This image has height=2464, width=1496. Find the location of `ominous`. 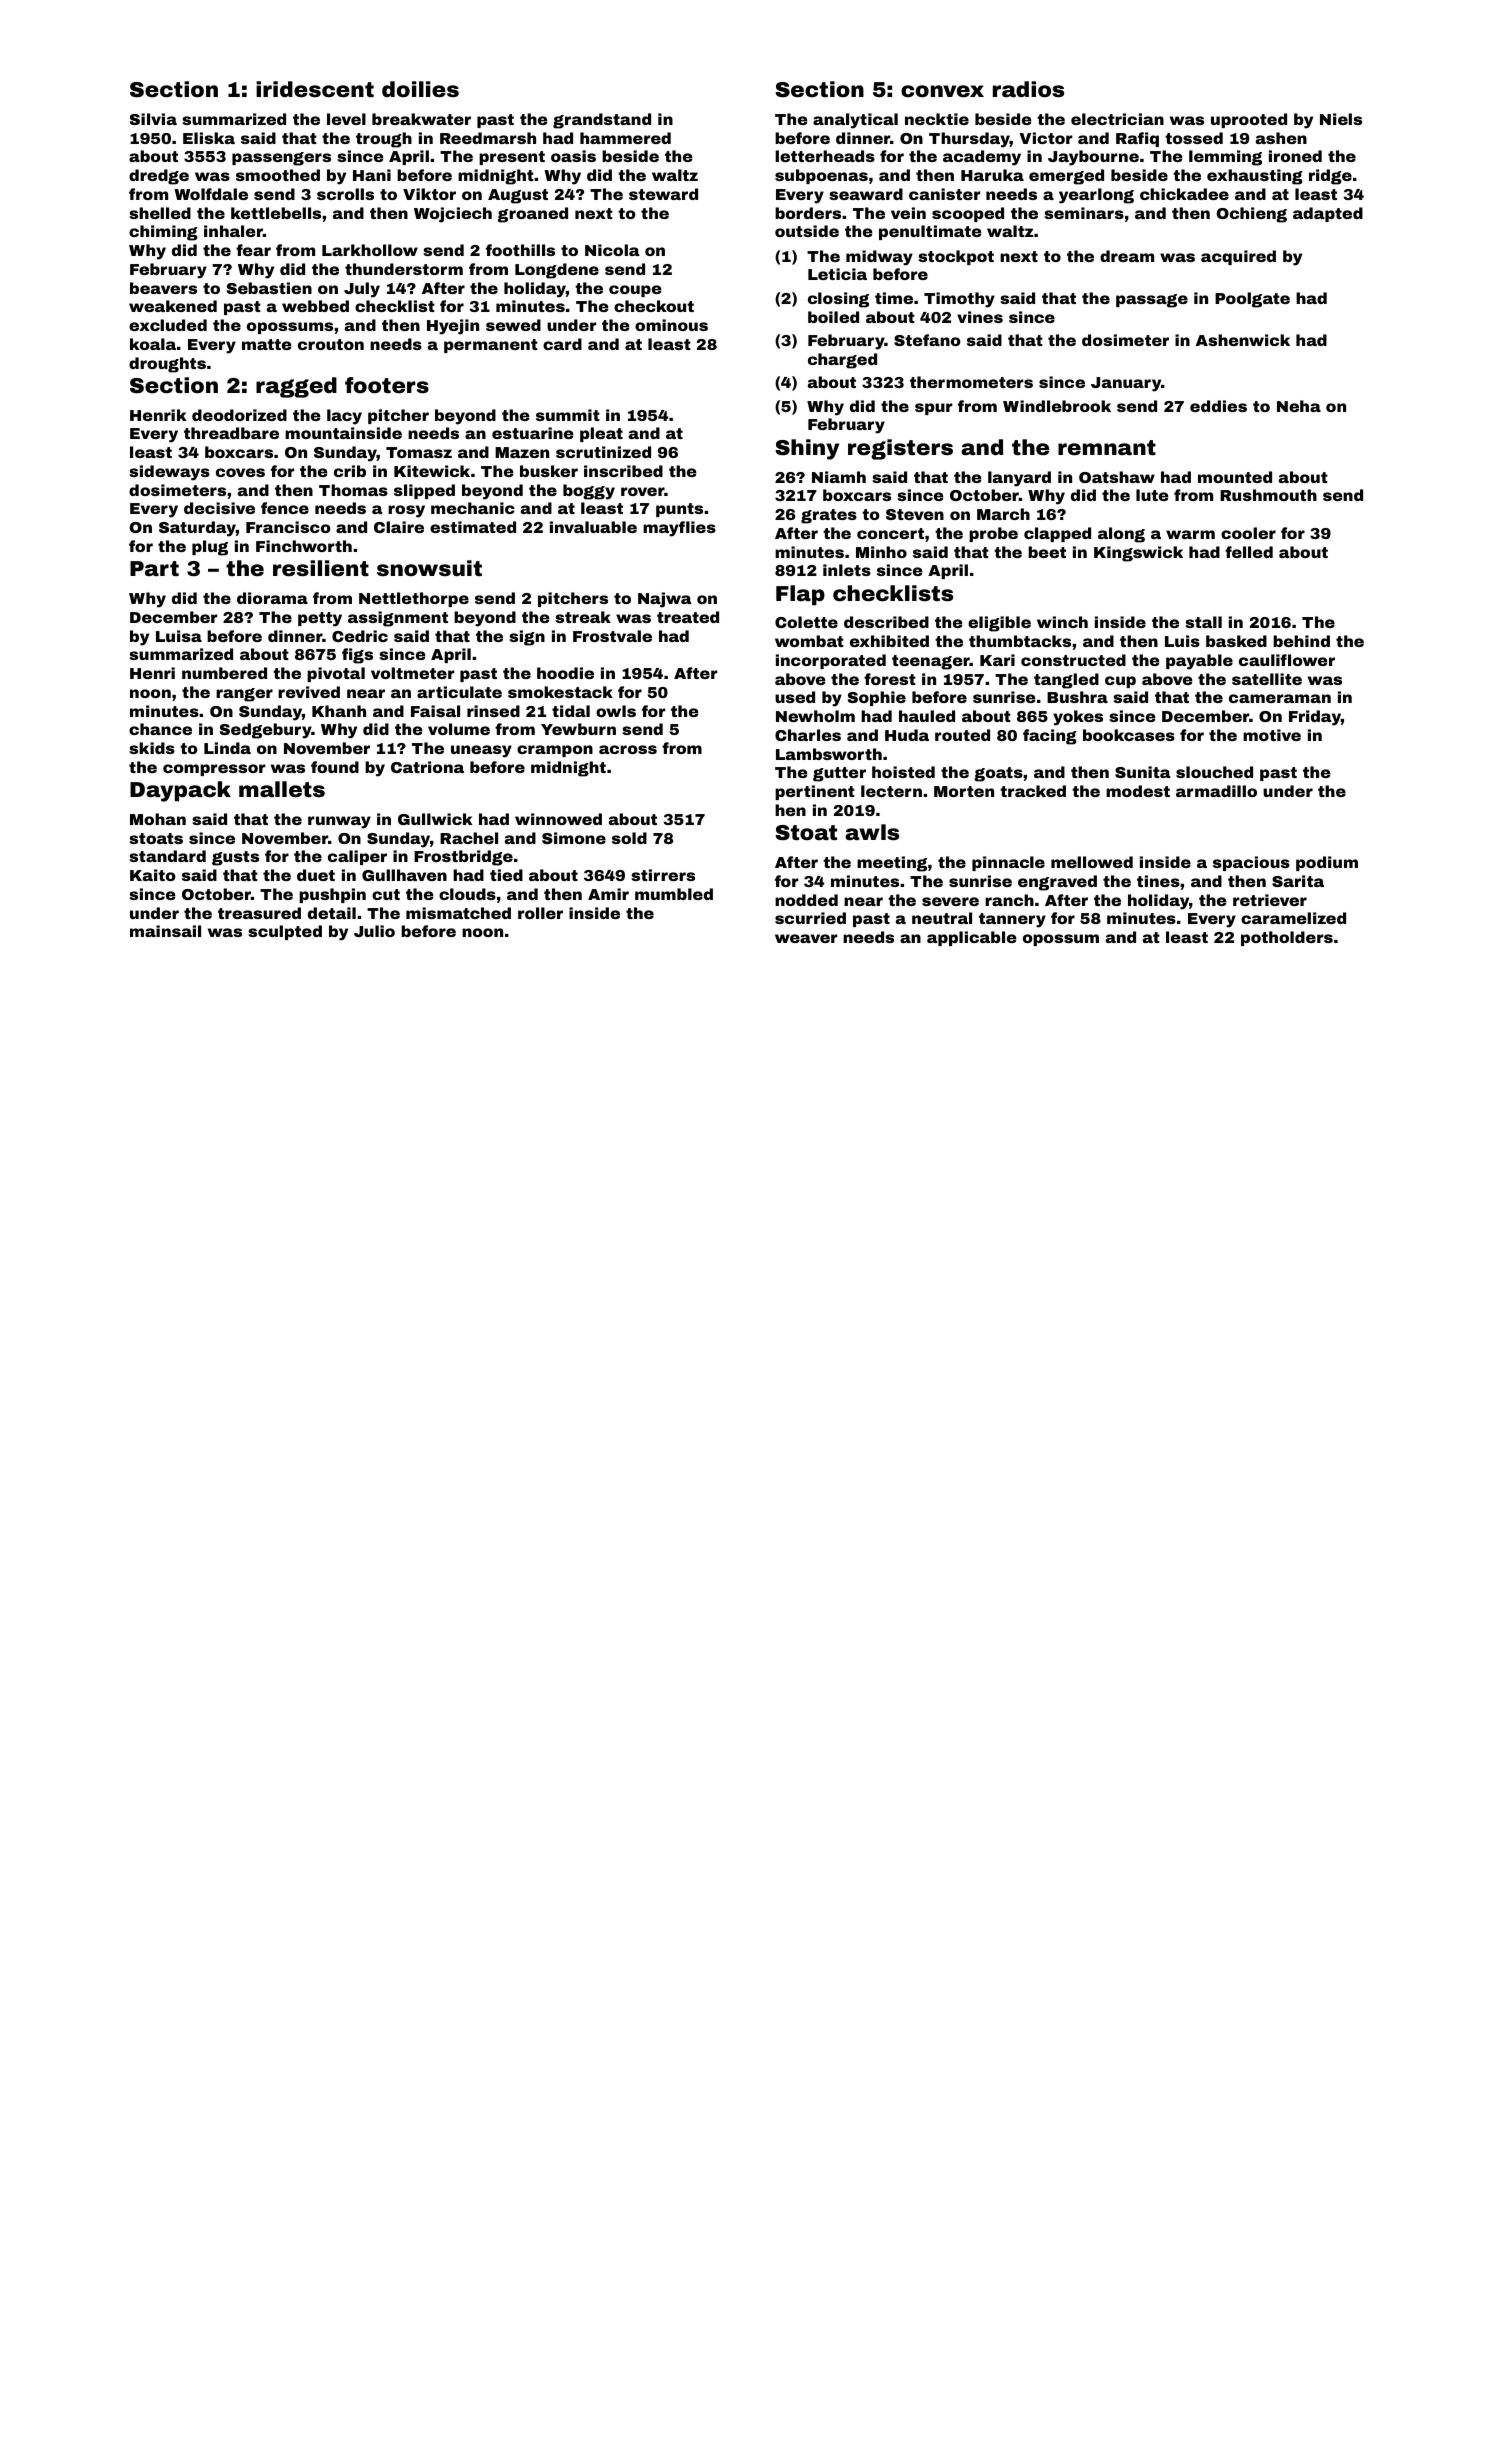

ominous is located at coordinates (671, 325).
